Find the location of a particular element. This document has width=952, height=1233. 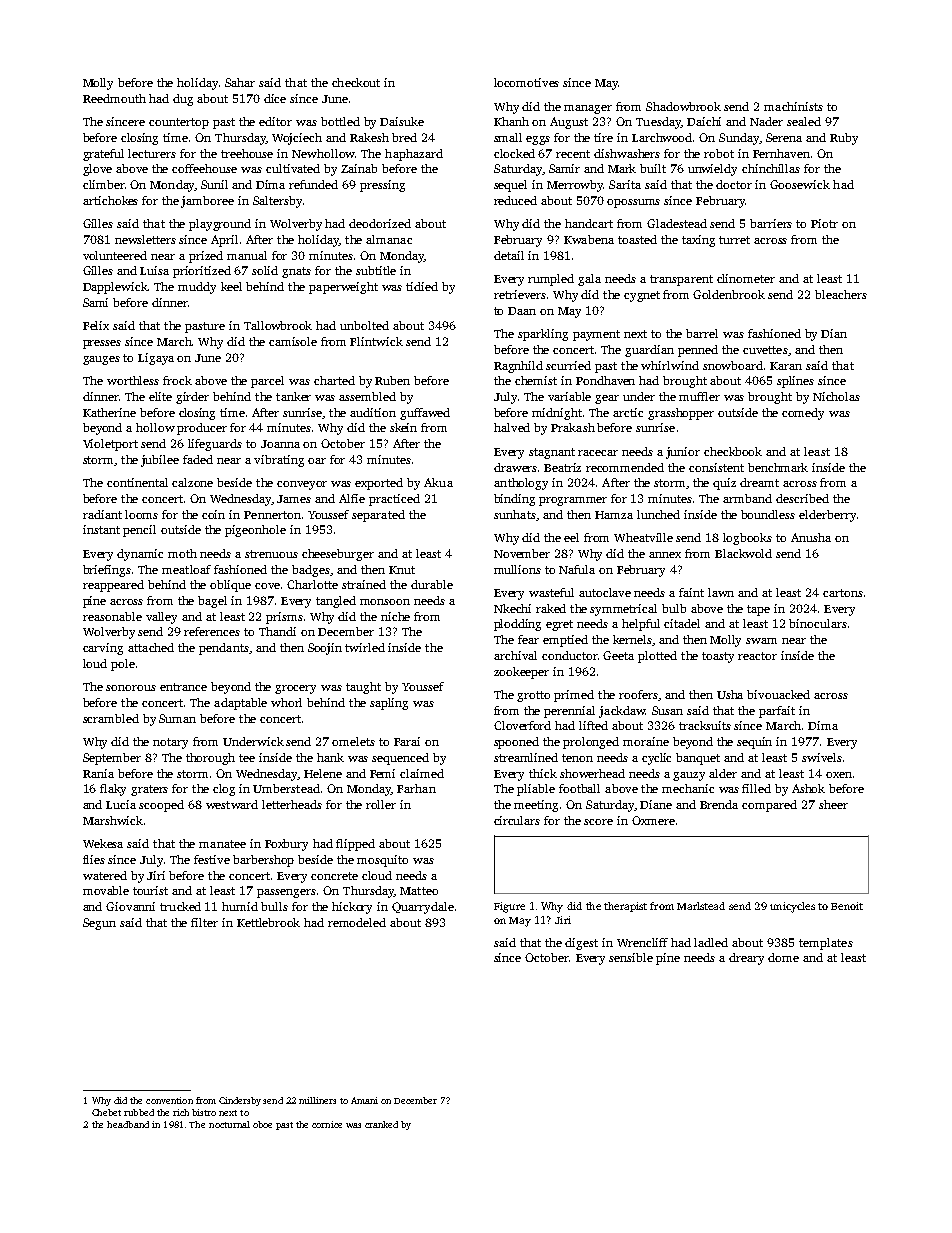

elderberry is located at coordinates (827, 516).
